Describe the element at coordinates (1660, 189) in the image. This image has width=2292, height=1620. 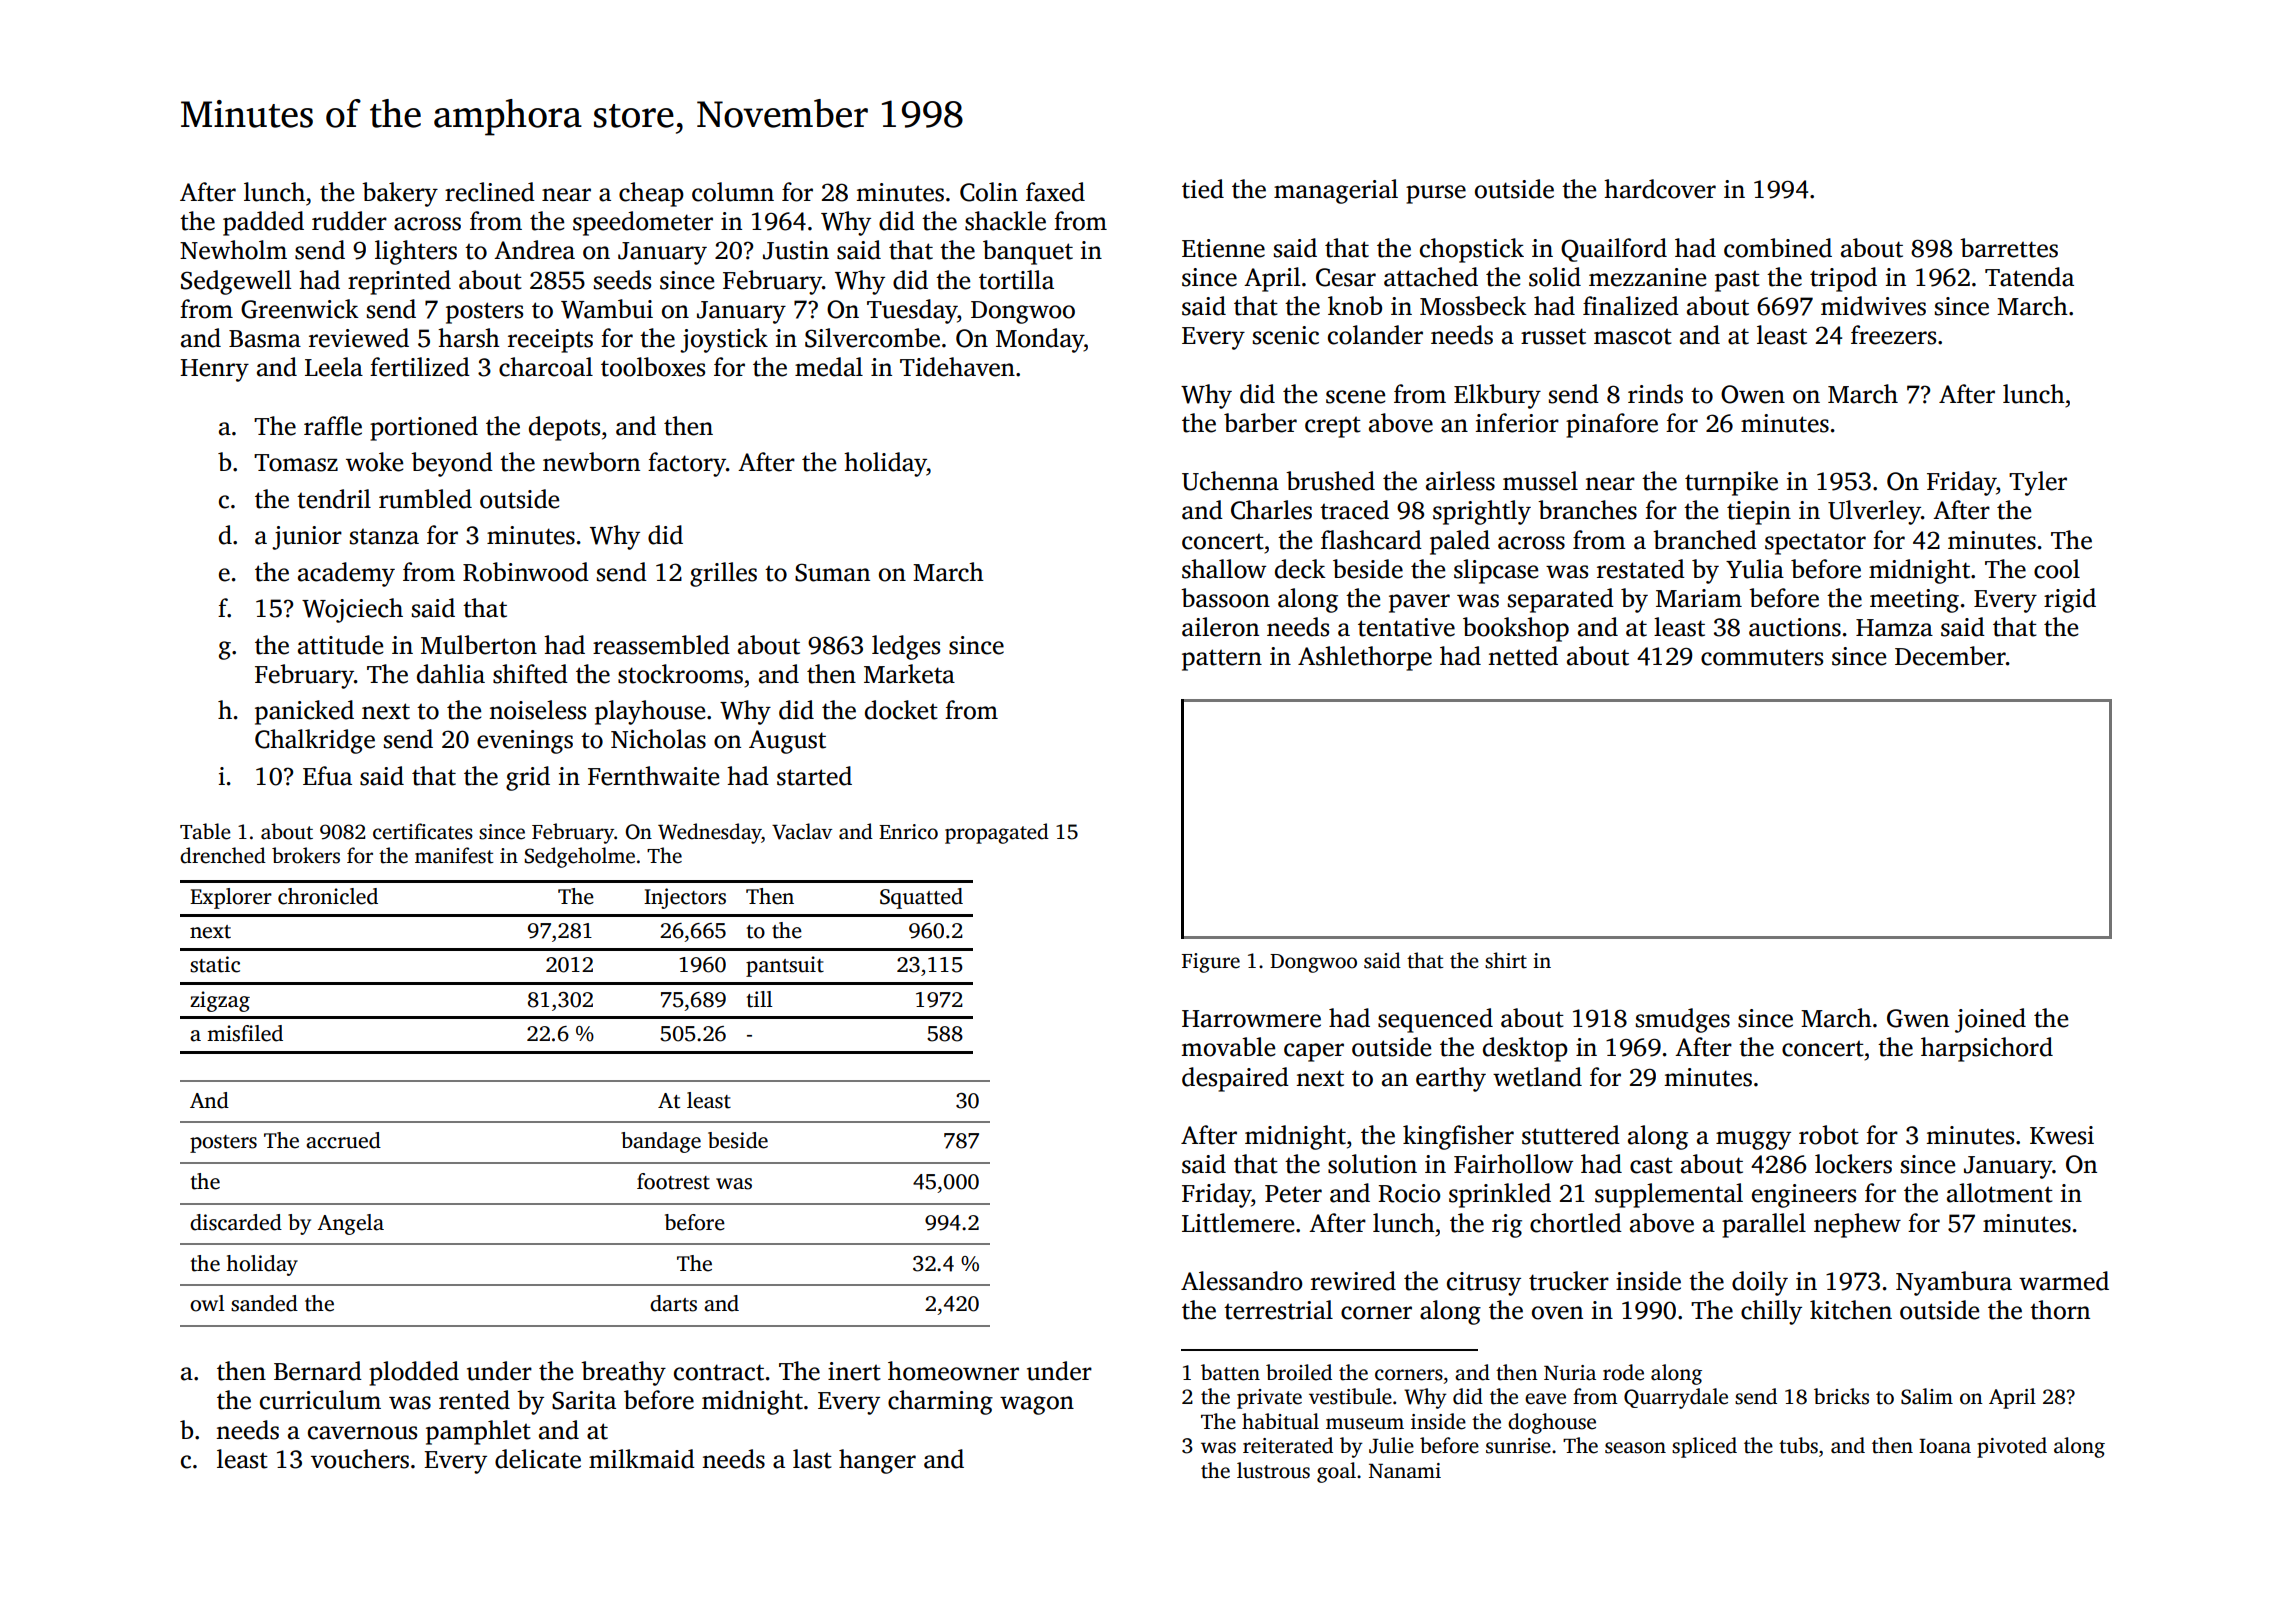
I see `hardcover` at that location.
